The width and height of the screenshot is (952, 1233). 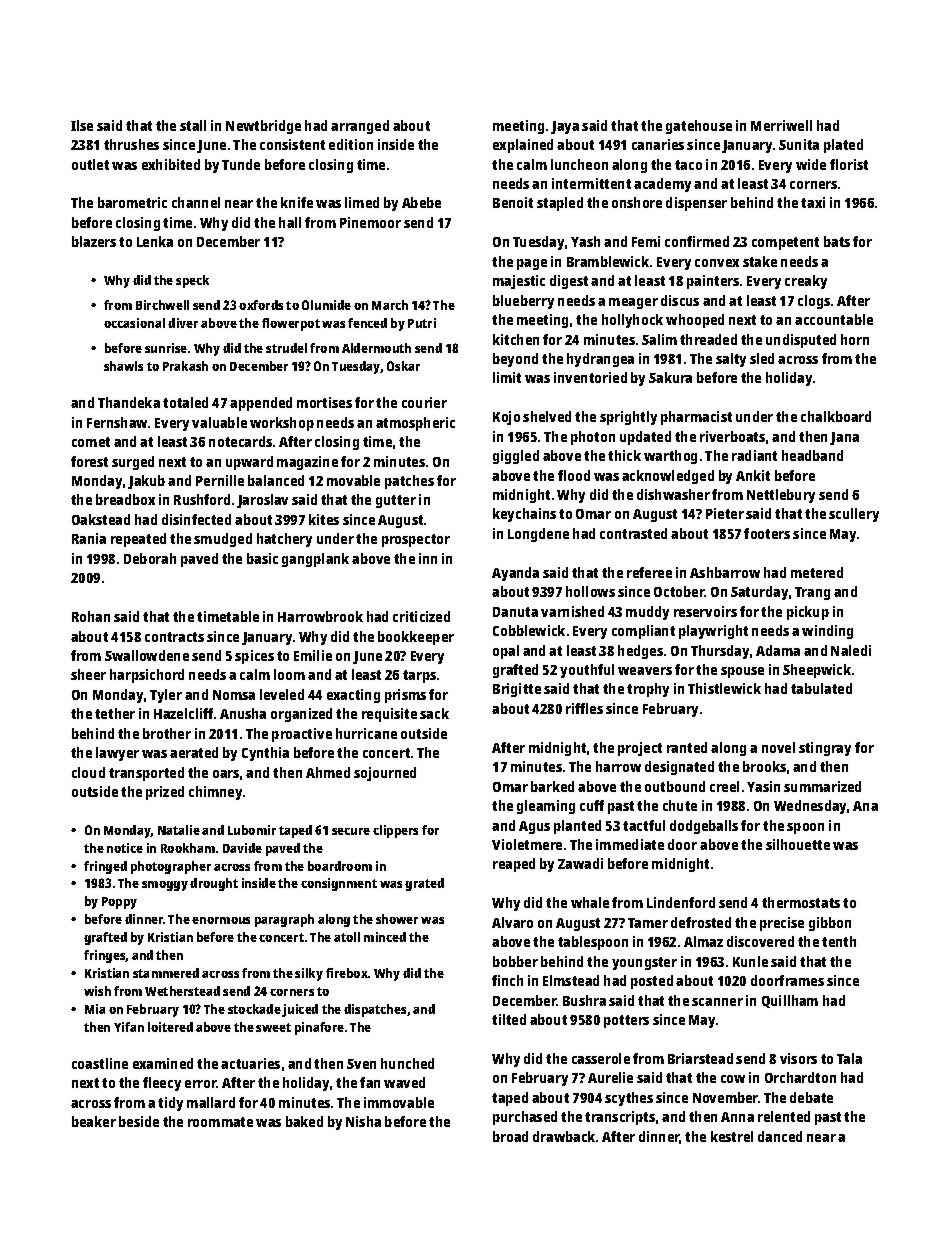 What do you see at coordinates (610, 1077) in the screenshot?
I see `Aurelie` at bounding box center [610, 1077].
